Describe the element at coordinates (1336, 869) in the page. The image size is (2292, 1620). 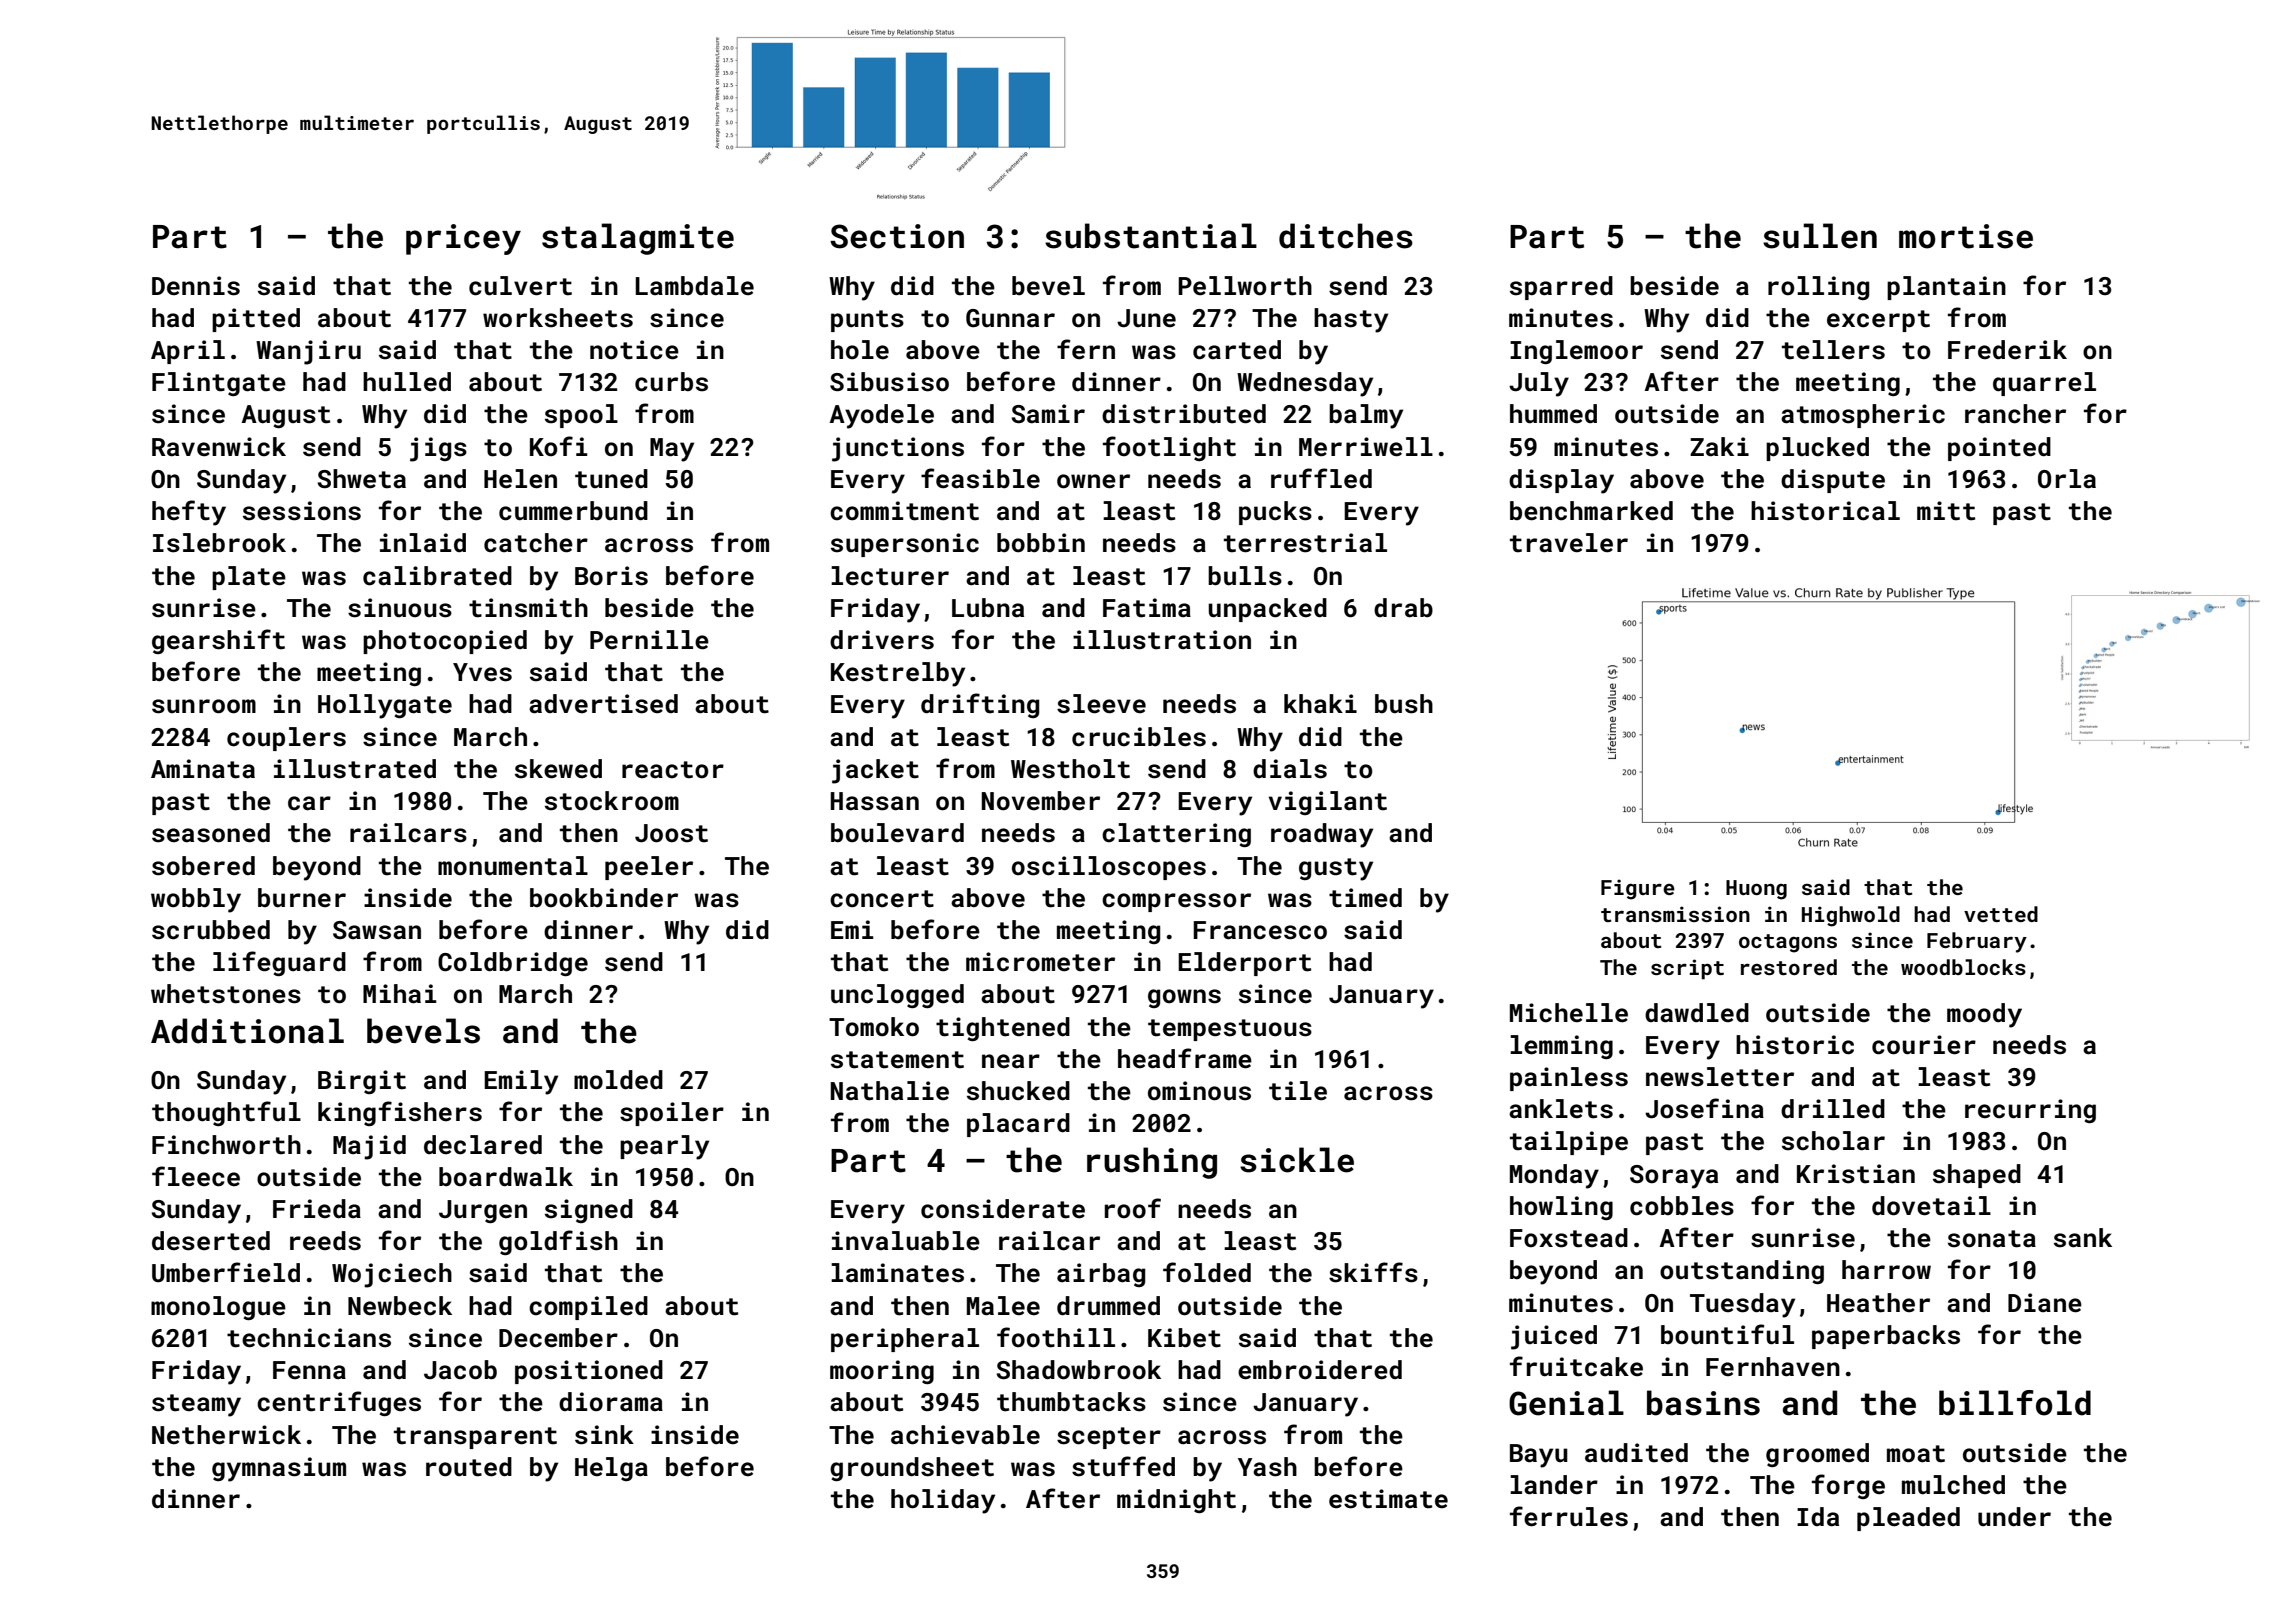
I see `gusty` at that location.
